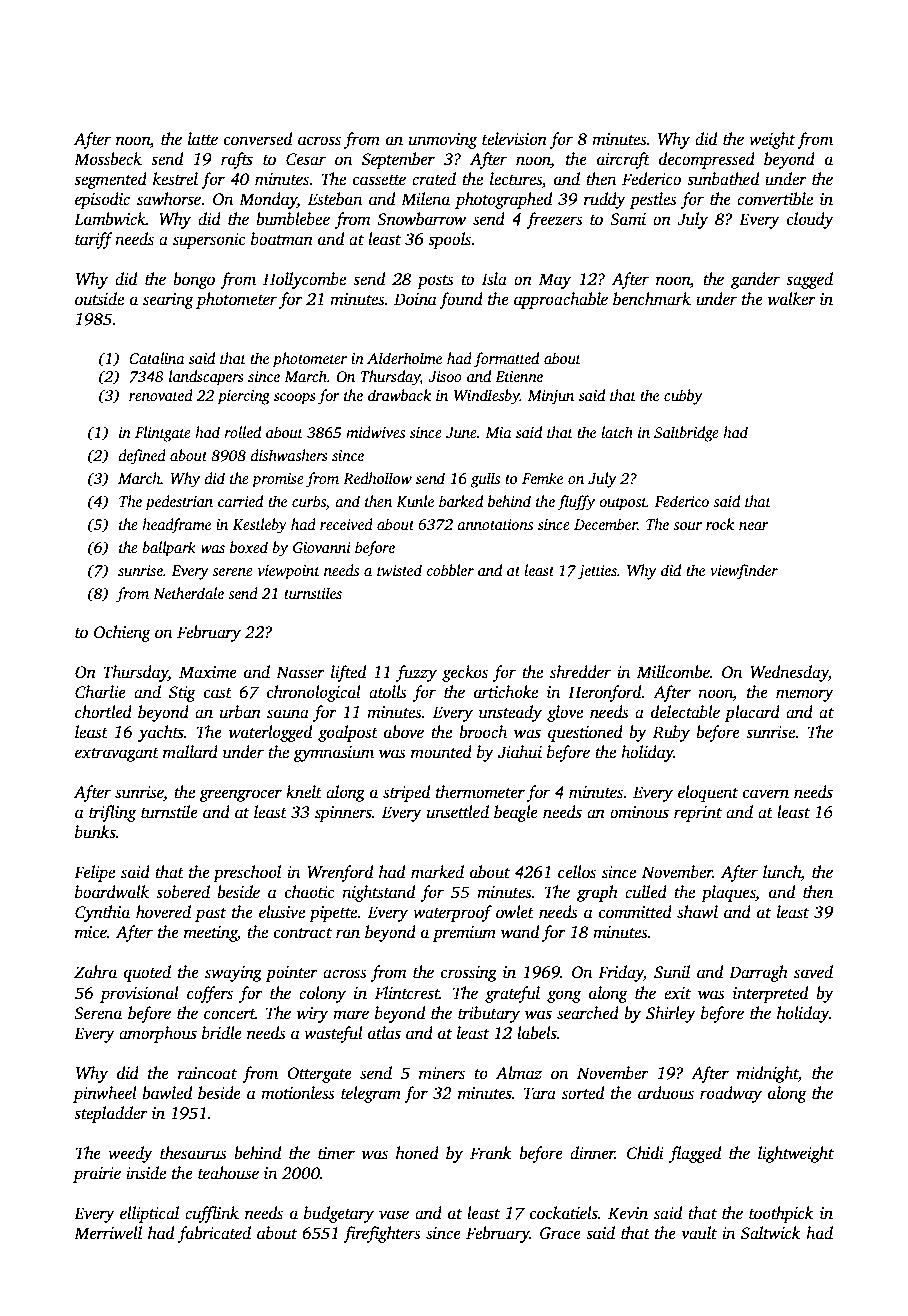  What do you see at coordinates (122, 633) in the screenshot?
I see `Ochieng` at bounding box center [122, 633].
